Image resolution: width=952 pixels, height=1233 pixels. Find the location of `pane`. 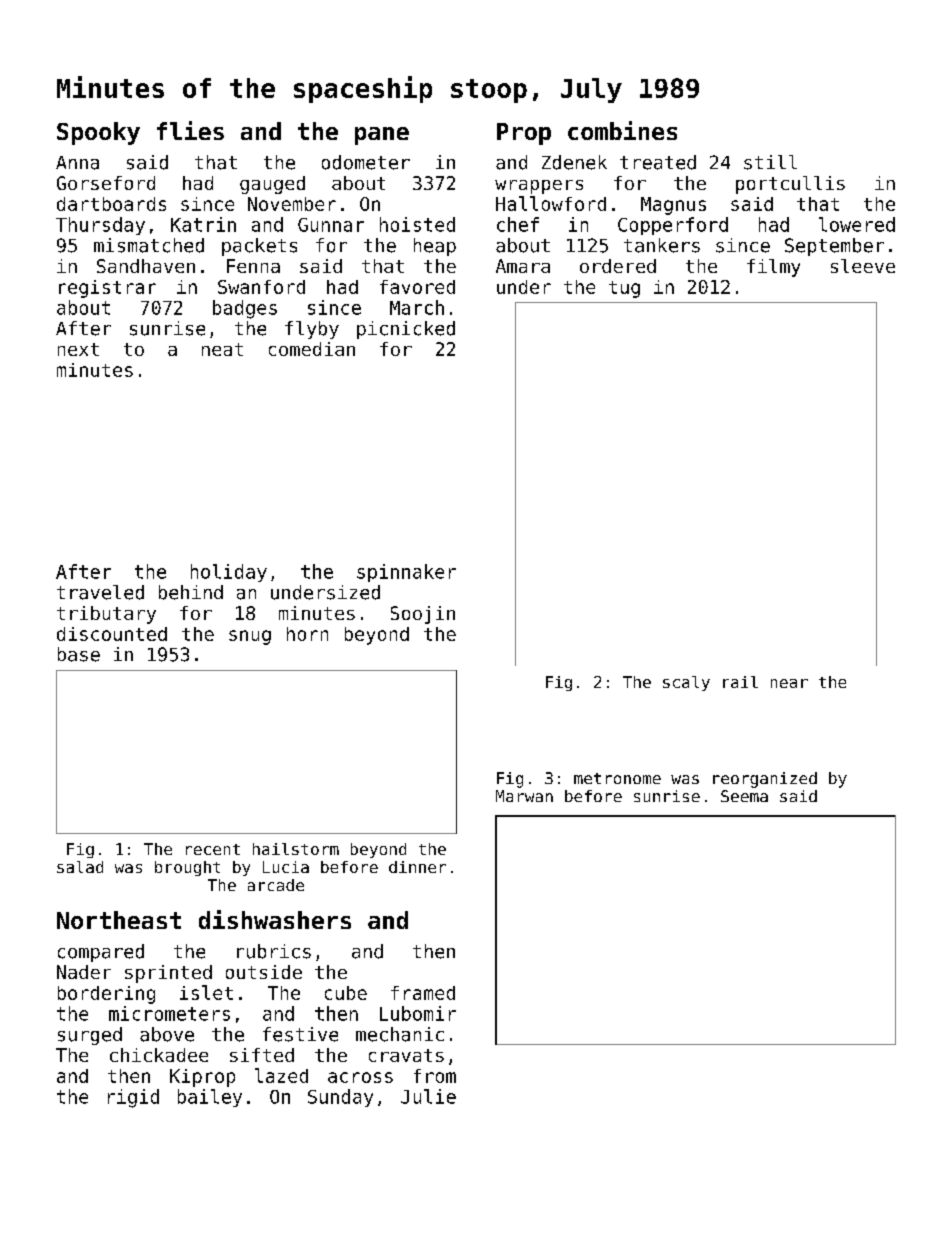

pane is located at coordinates (382, 136).
